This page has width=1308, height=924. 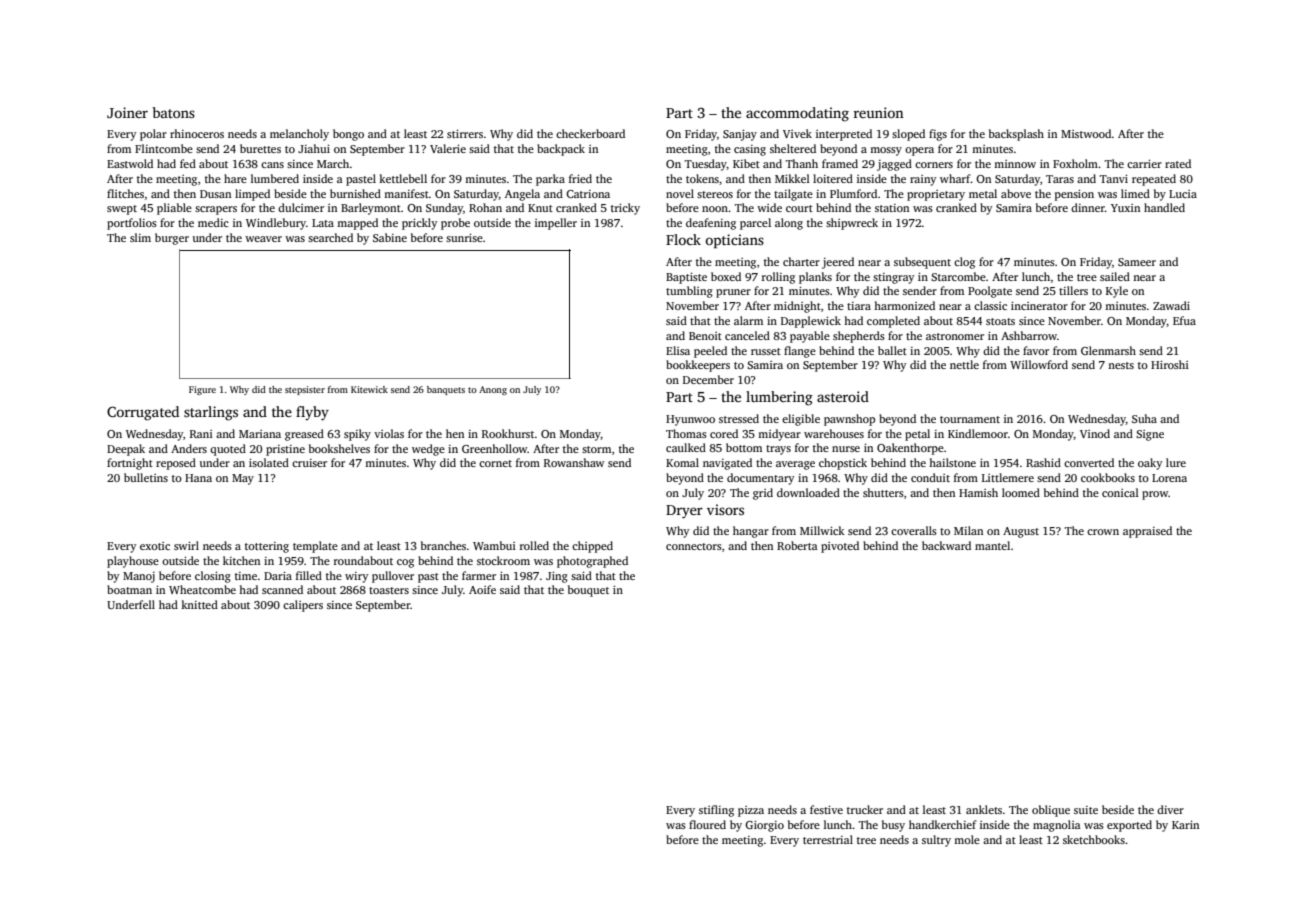 What do you see at coordinates (716, 811) in the page?
I see `stifling` at bounding box center [716, 811].
